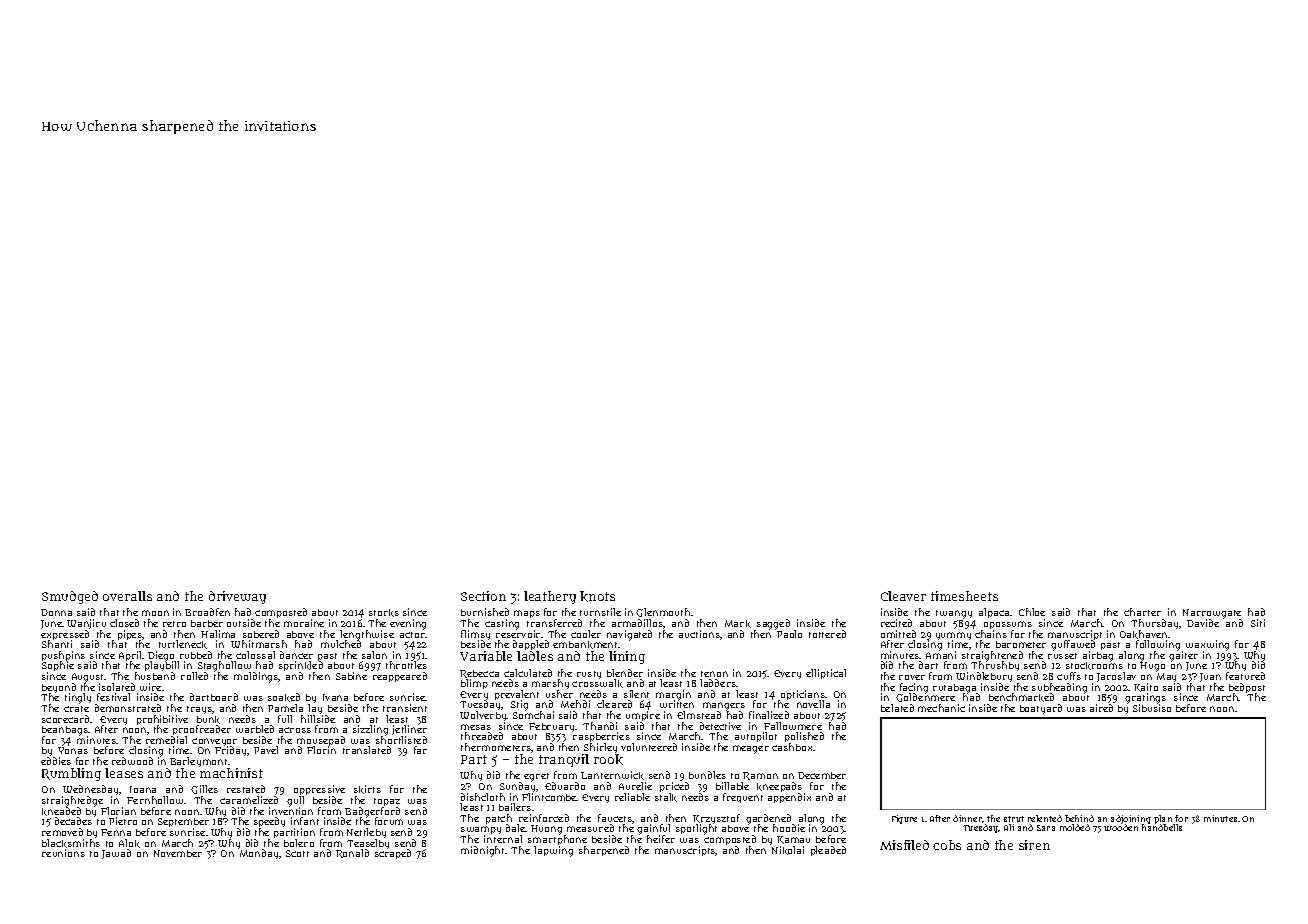 The image size is (1308, 924). Describe the element at coordinates (597, 596) in the page. I see `knots` at that location.
